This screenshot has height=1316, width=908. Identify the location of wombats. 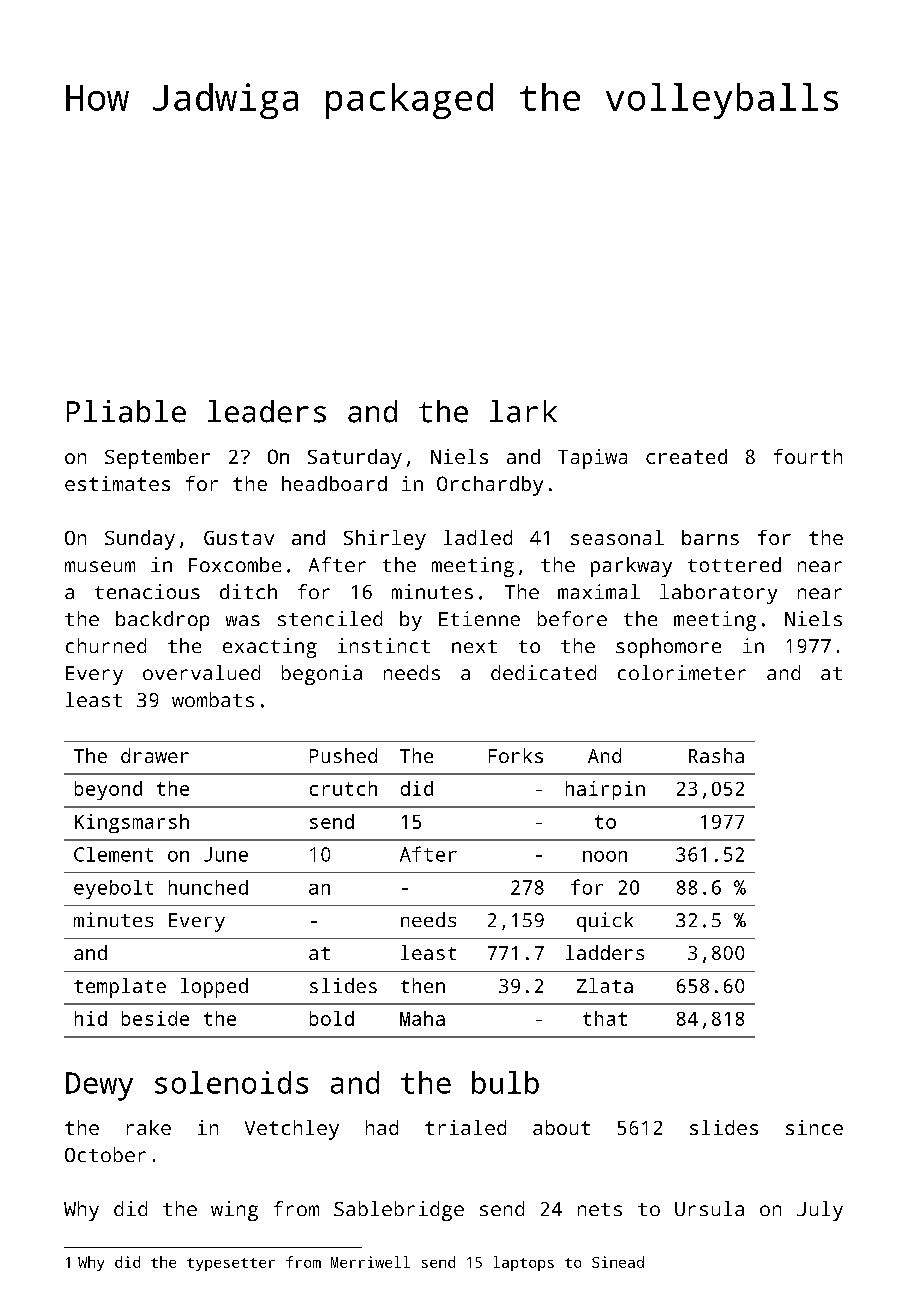
(213, 699).
